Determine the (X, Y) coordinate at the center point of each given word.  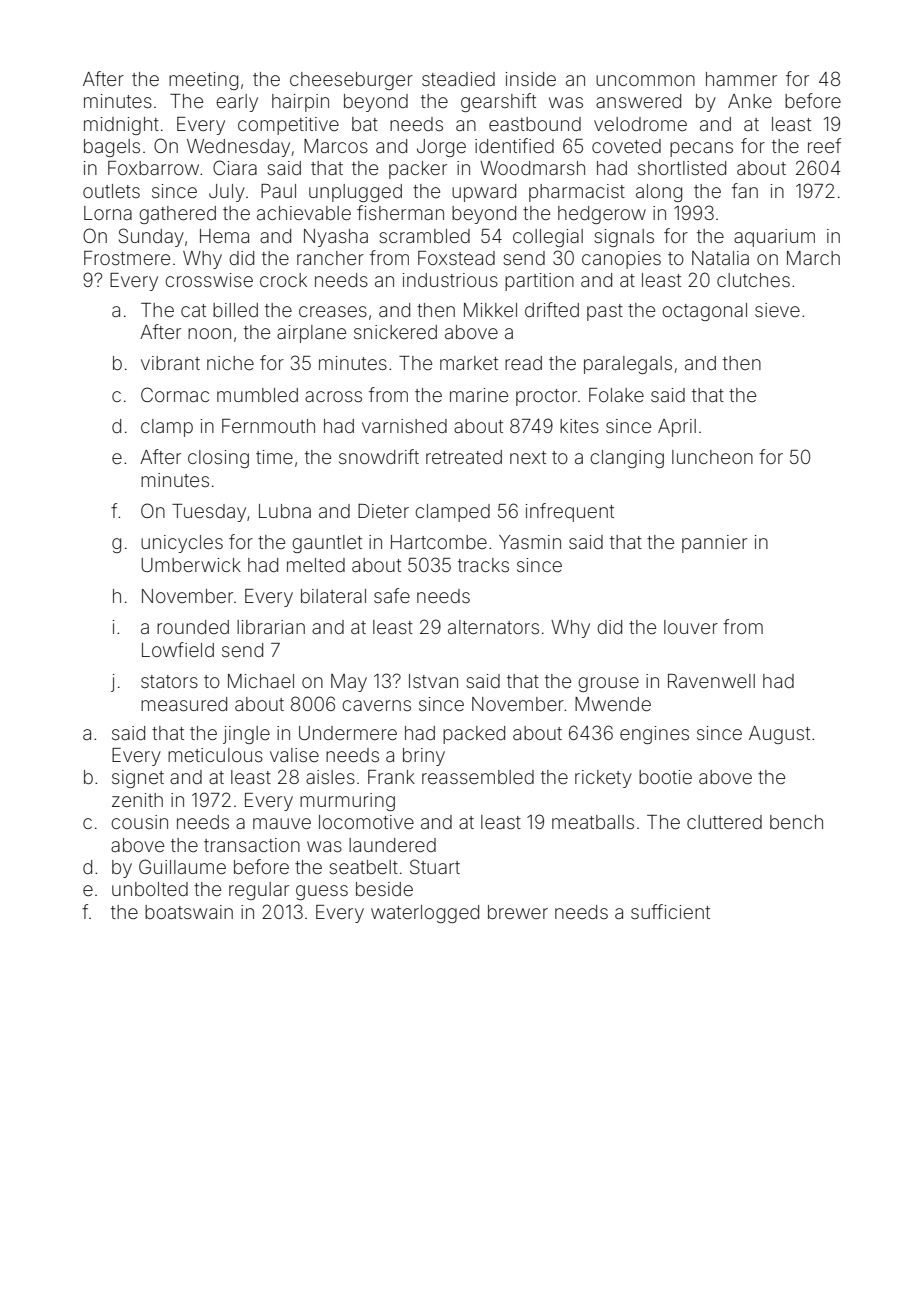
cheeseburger (351, 81)
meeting (203, 81)
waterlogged (425, 914)
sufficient (670, 911)
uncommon (645, 80)
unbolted (150, 889)
